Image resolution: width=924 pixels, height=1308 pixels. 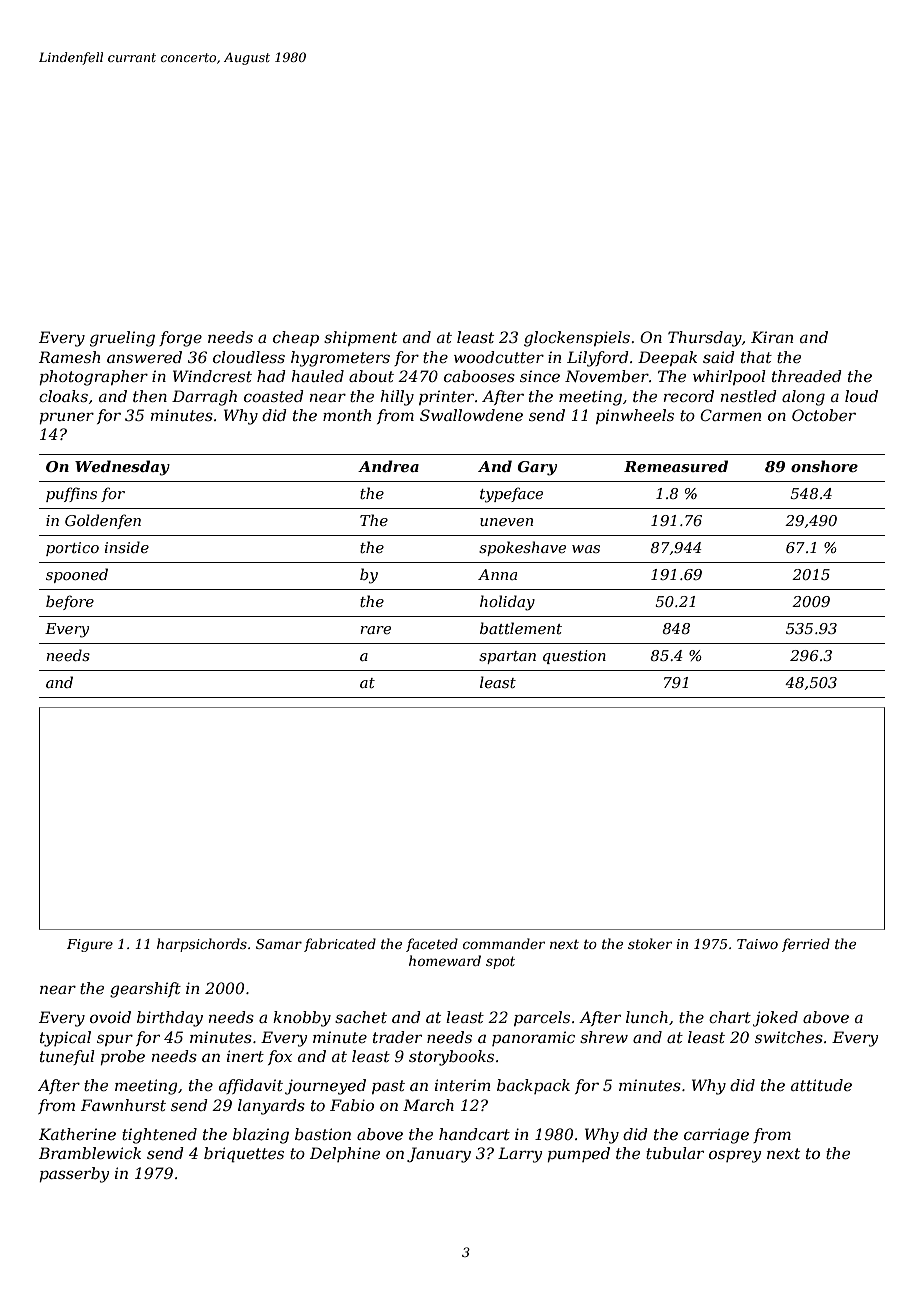 What do you see at coordinates (577, 339) in the image?
I see `glockenspiels` at bounding box center [577, 339].
